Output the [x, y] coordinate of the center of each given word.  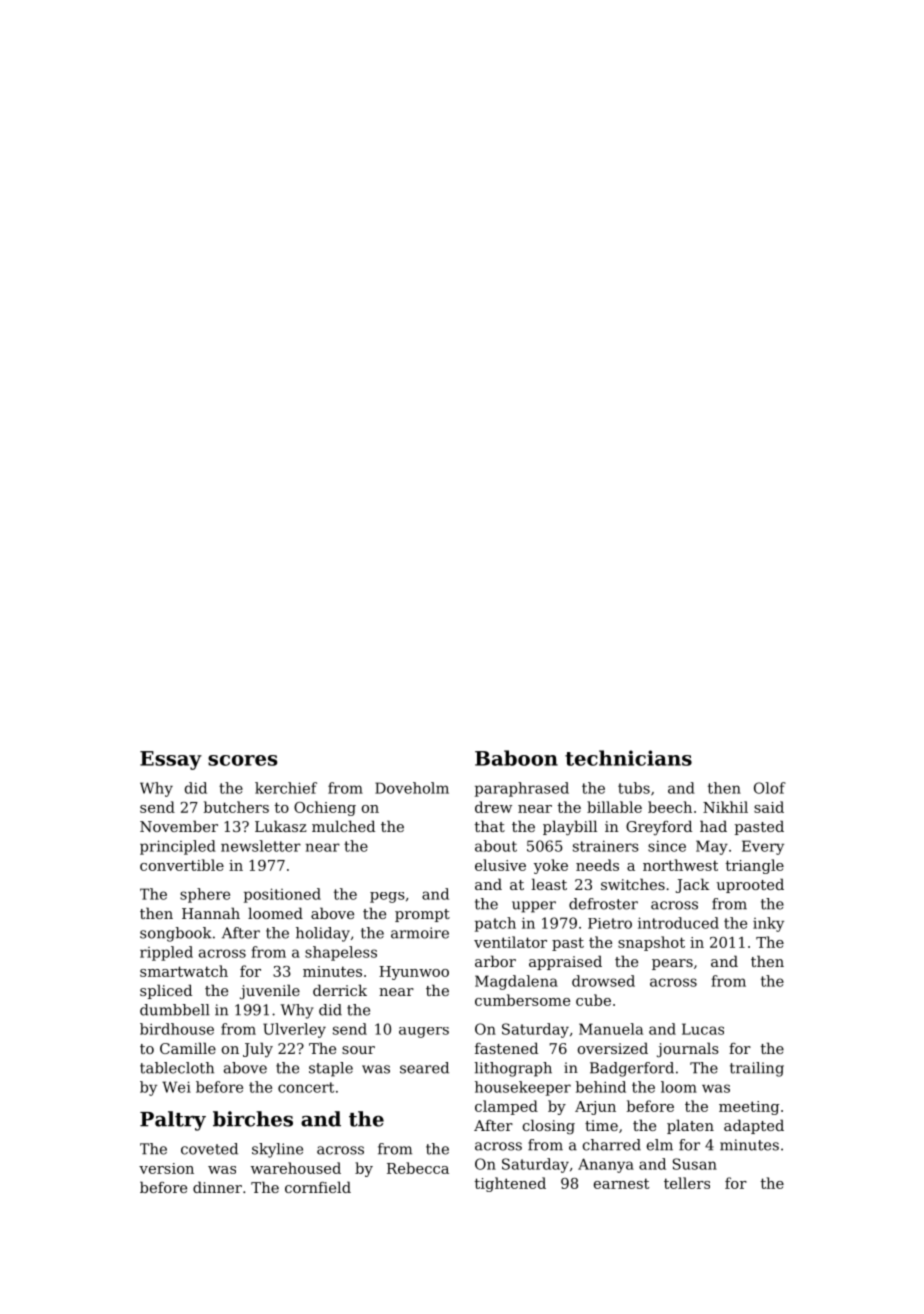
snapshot [651, 943]
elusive [500, 865]
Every [763, 847]
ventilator [510, 942]
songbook [176, 934]
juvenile [270, 992]
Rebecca [418, 1168]
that [490, 826]
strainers [606, 846]
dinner [217, 1187]
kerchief [286, 788]
